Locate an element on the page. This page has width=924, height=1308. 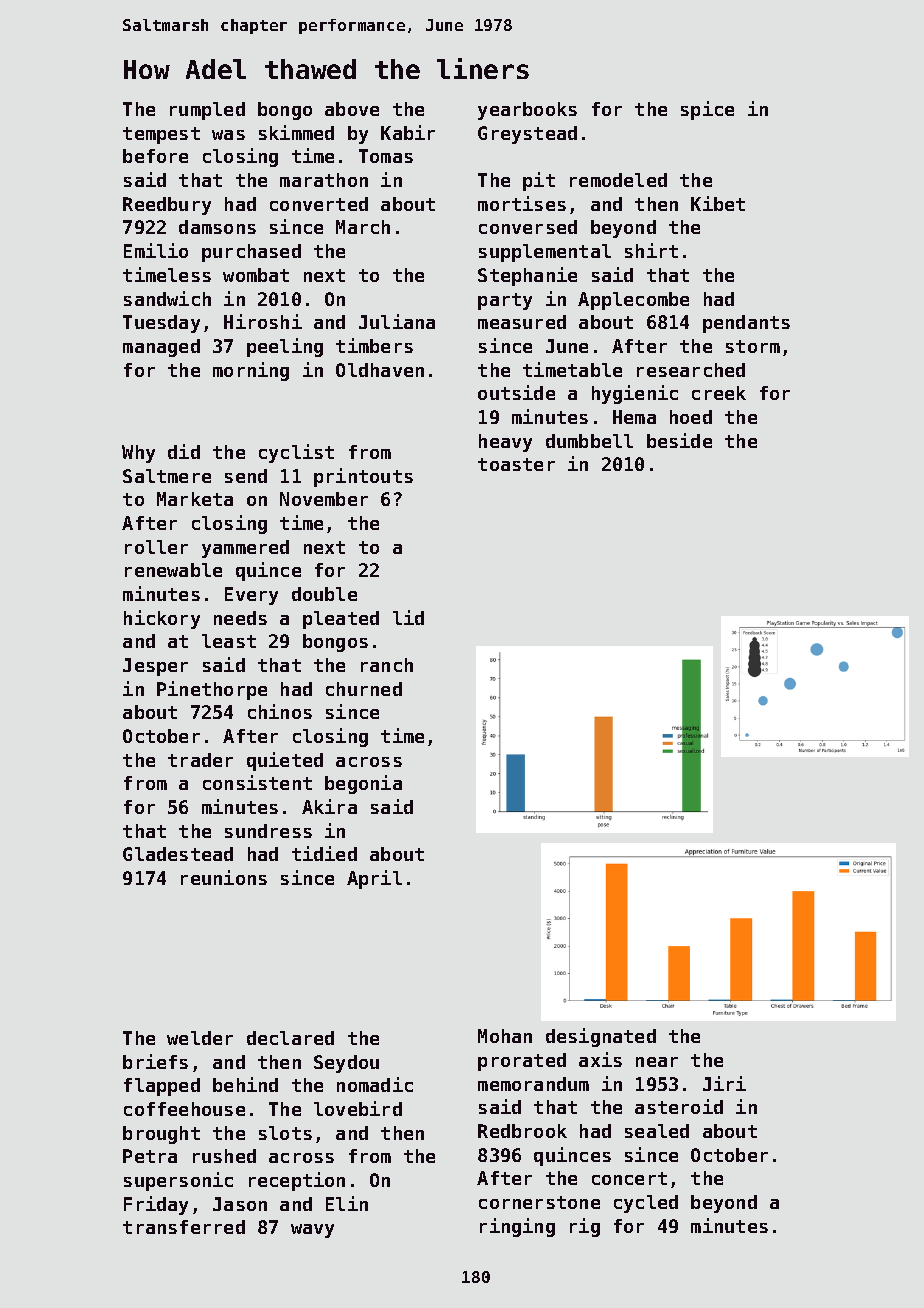
above is located at coordinates (352, 109).
